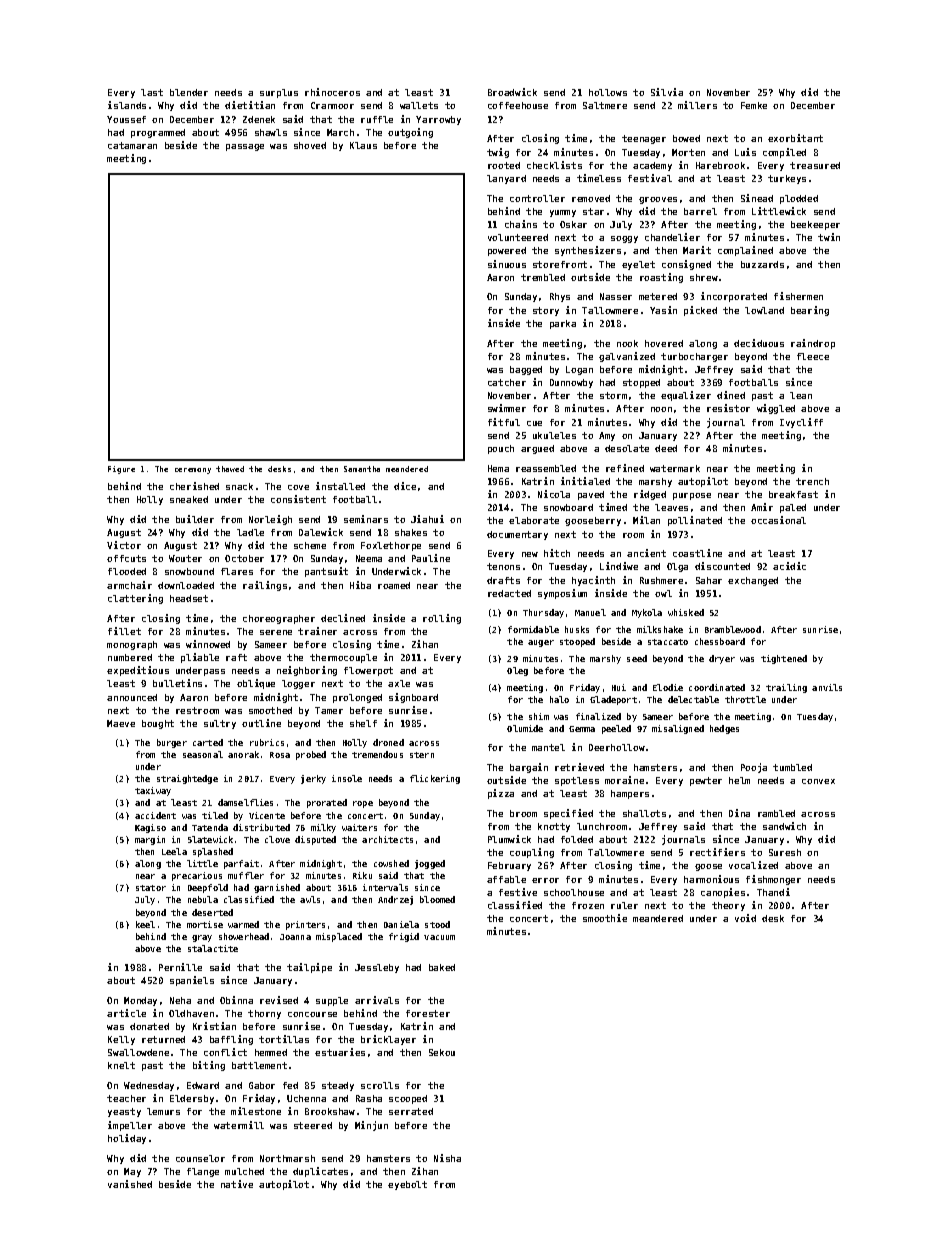  What do you see at coordinates (667, 92) in the image?
I see `Silvia` at bounding box center [667, 92].
